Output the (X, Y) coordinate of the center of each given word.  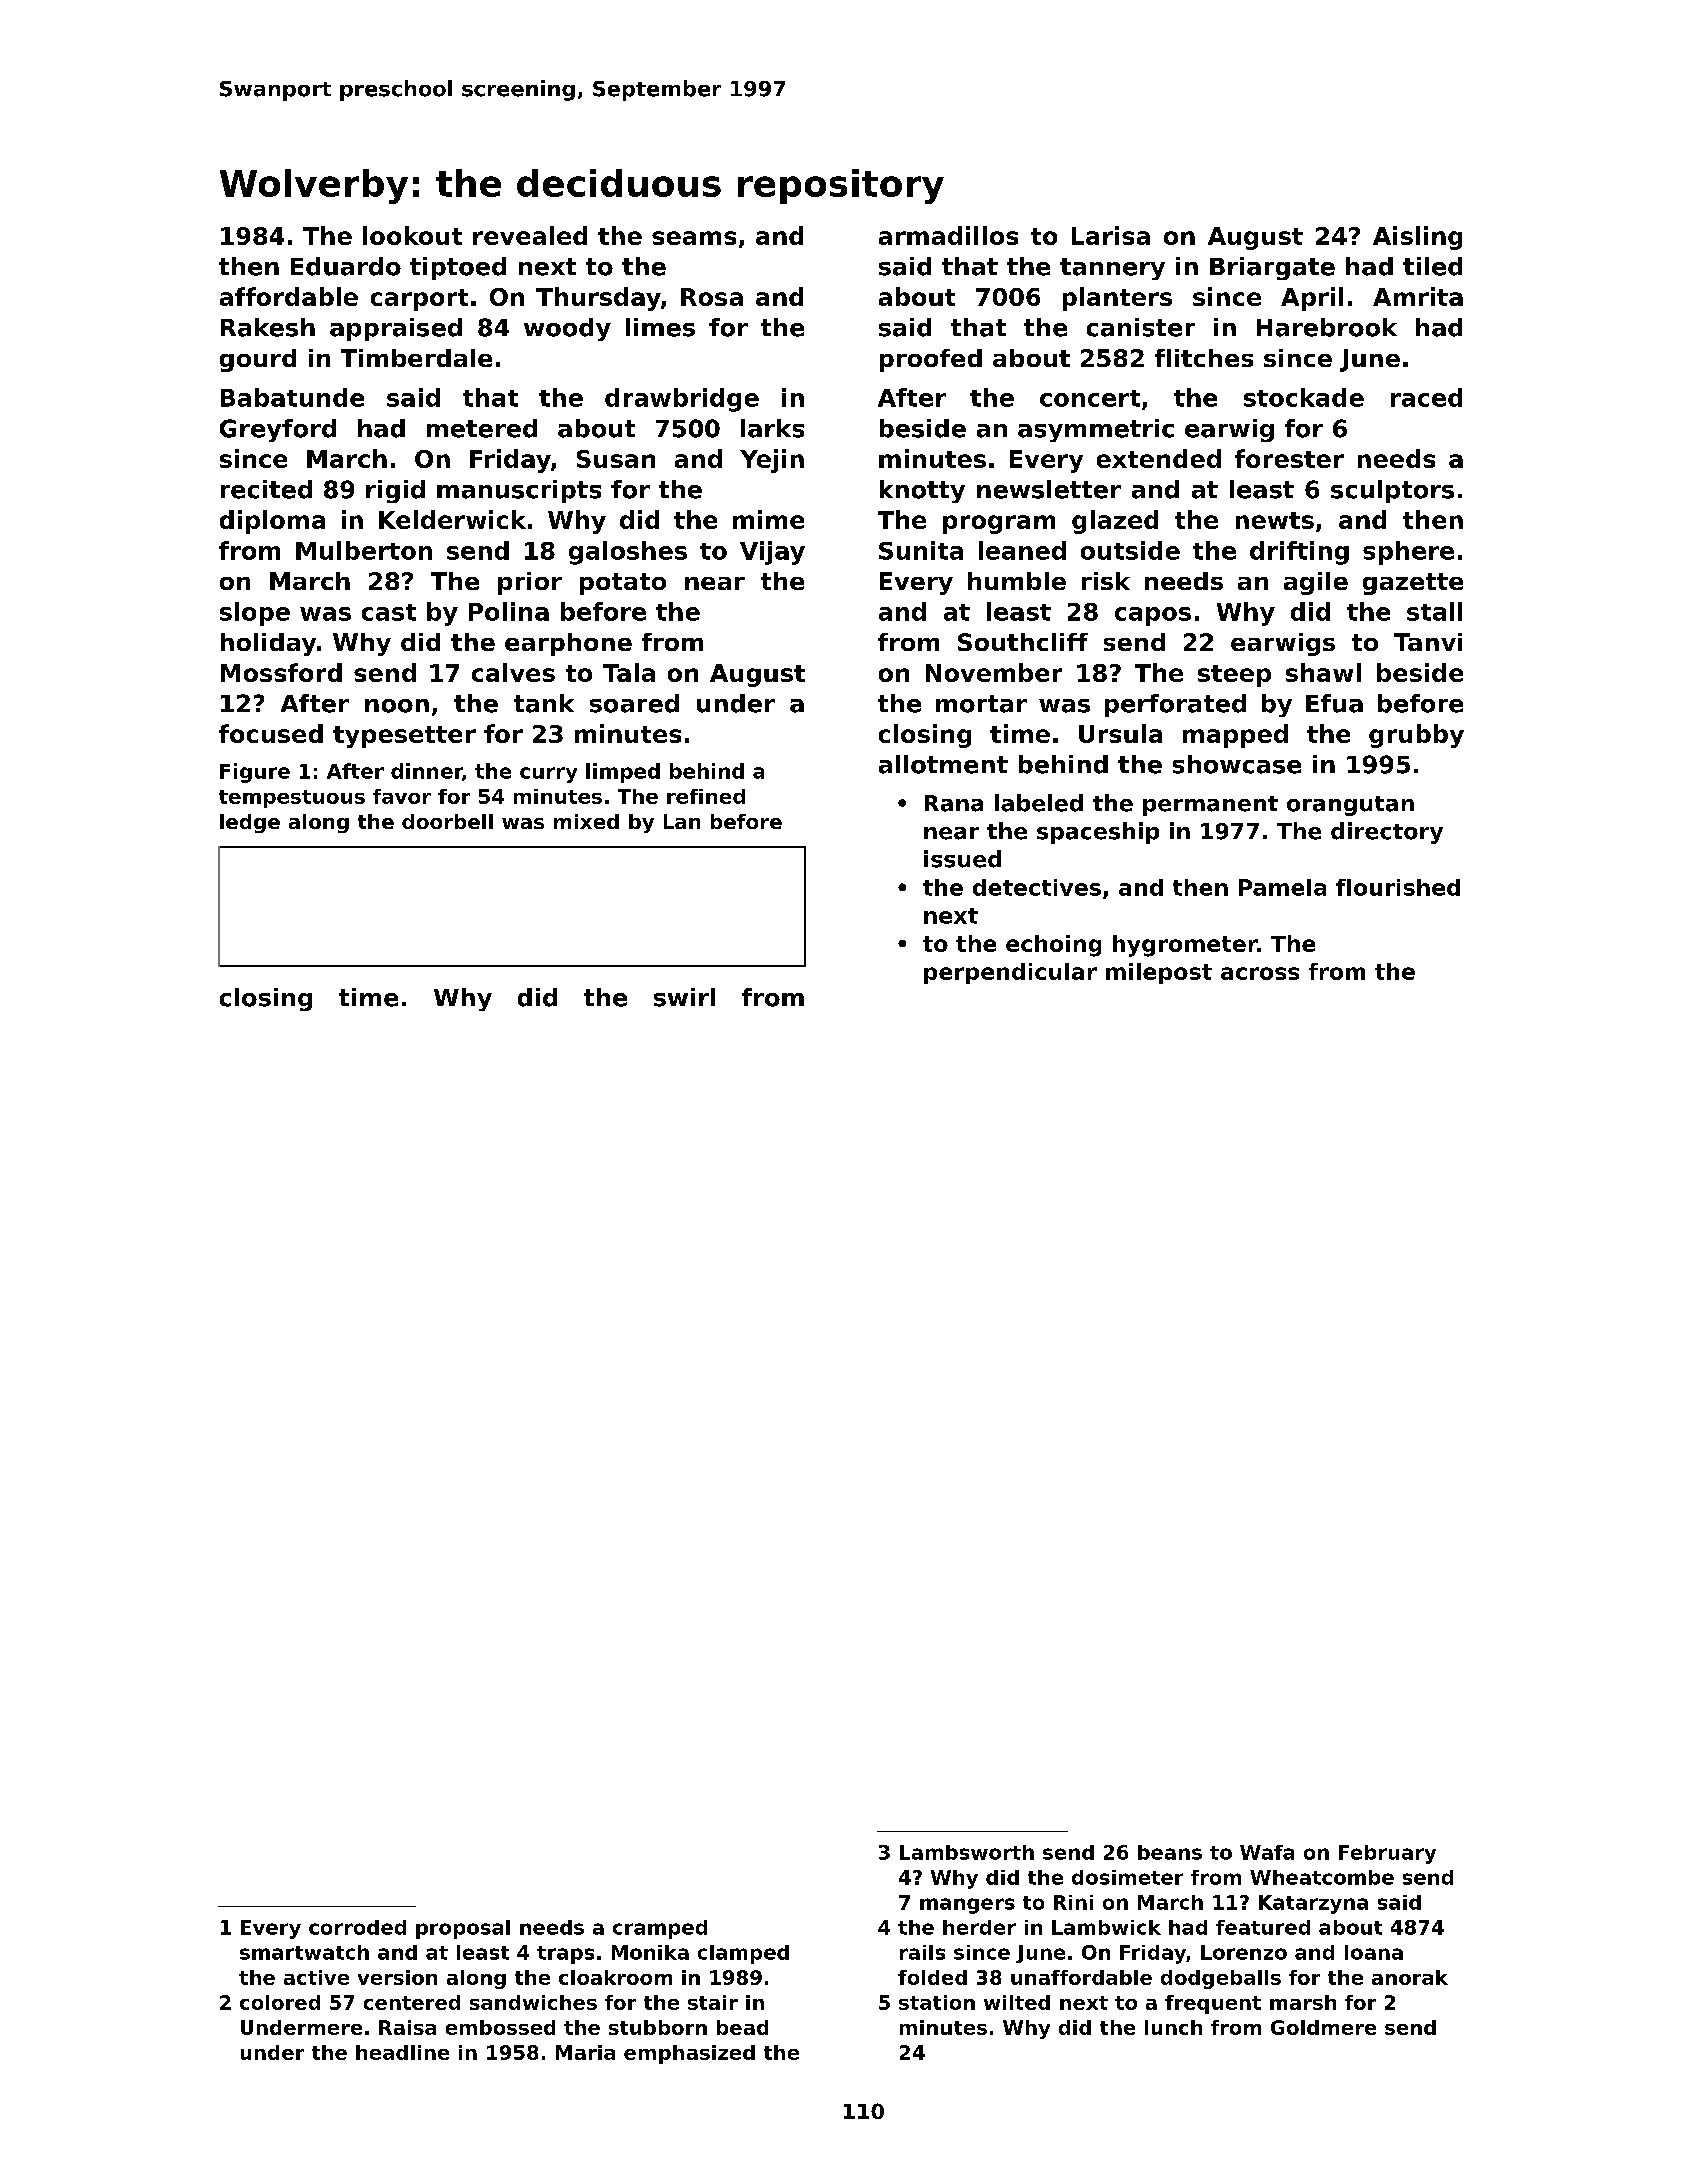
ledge (250, 823)
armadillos (948, 235)
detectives (1037, 887)
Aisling (1417, 238)
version (397, 1977)
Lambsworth (967, 1852)
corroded (357, 1927)
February (1387, 1854)
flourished (1398, 887)
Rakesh (268, 327)
